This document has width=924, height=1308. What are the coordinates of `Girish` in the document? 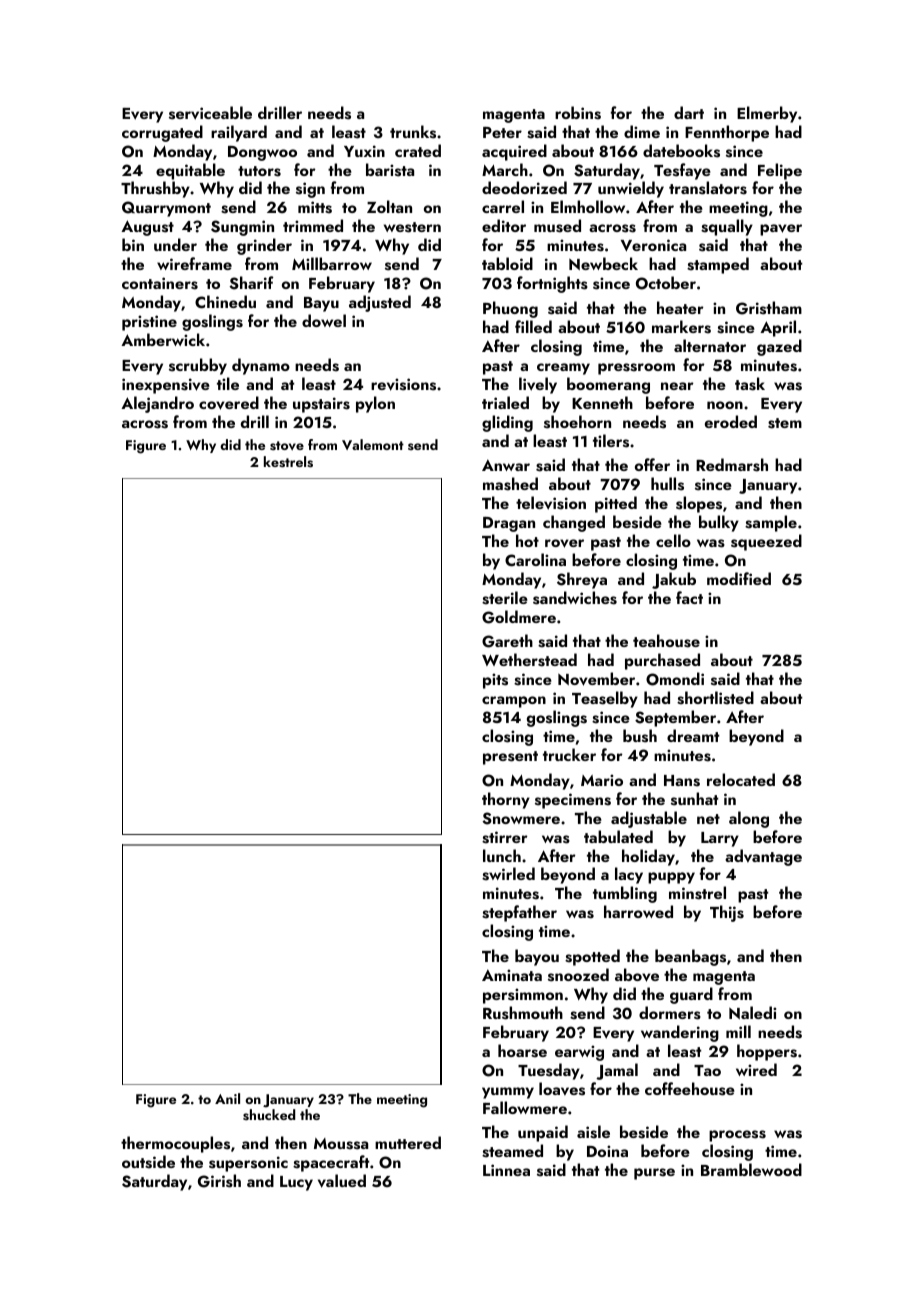 It's located at (219, 1181).
